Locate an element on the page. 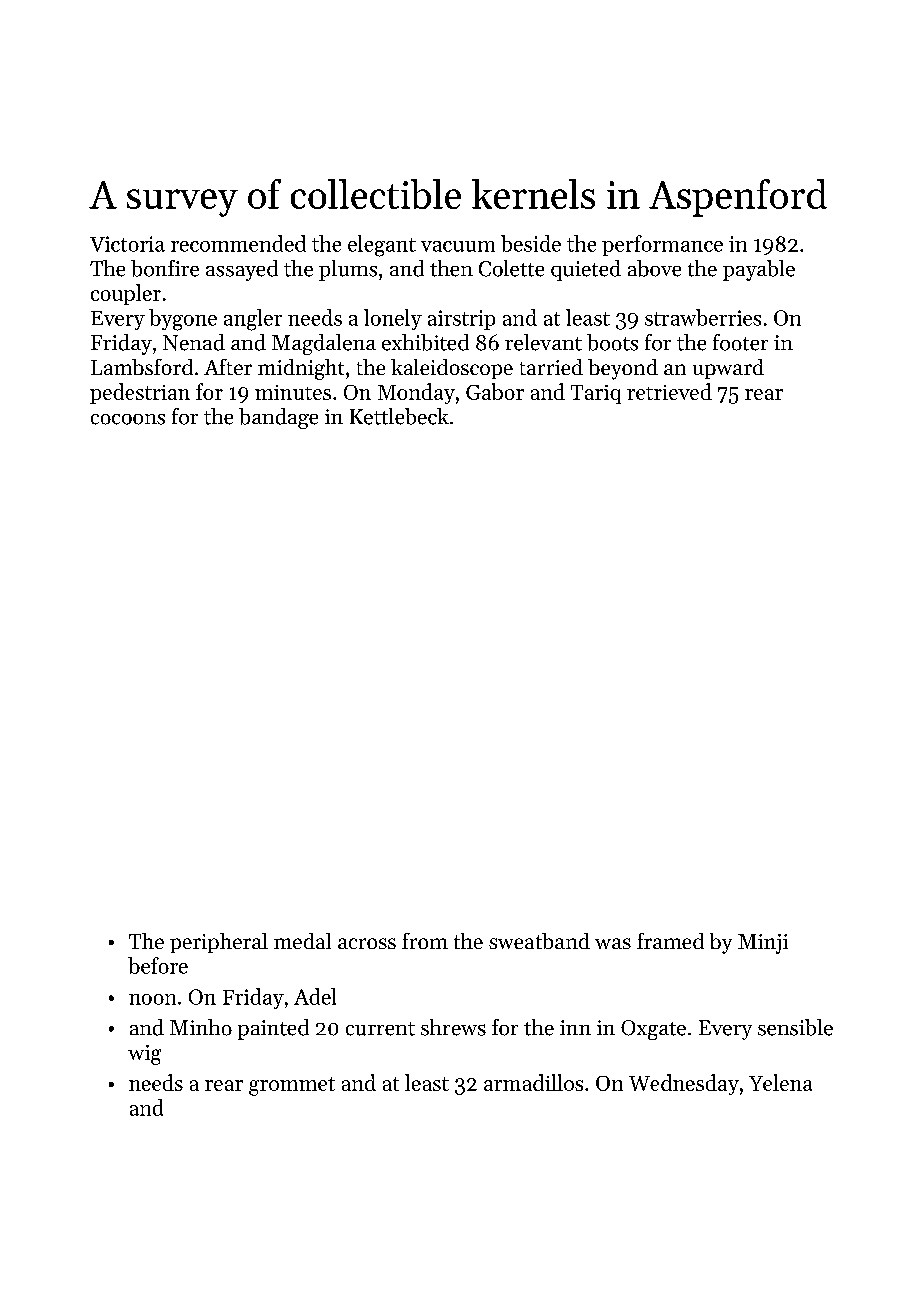 This document has height=1311, width=924. Minji is located at coordinates (763, 944).
